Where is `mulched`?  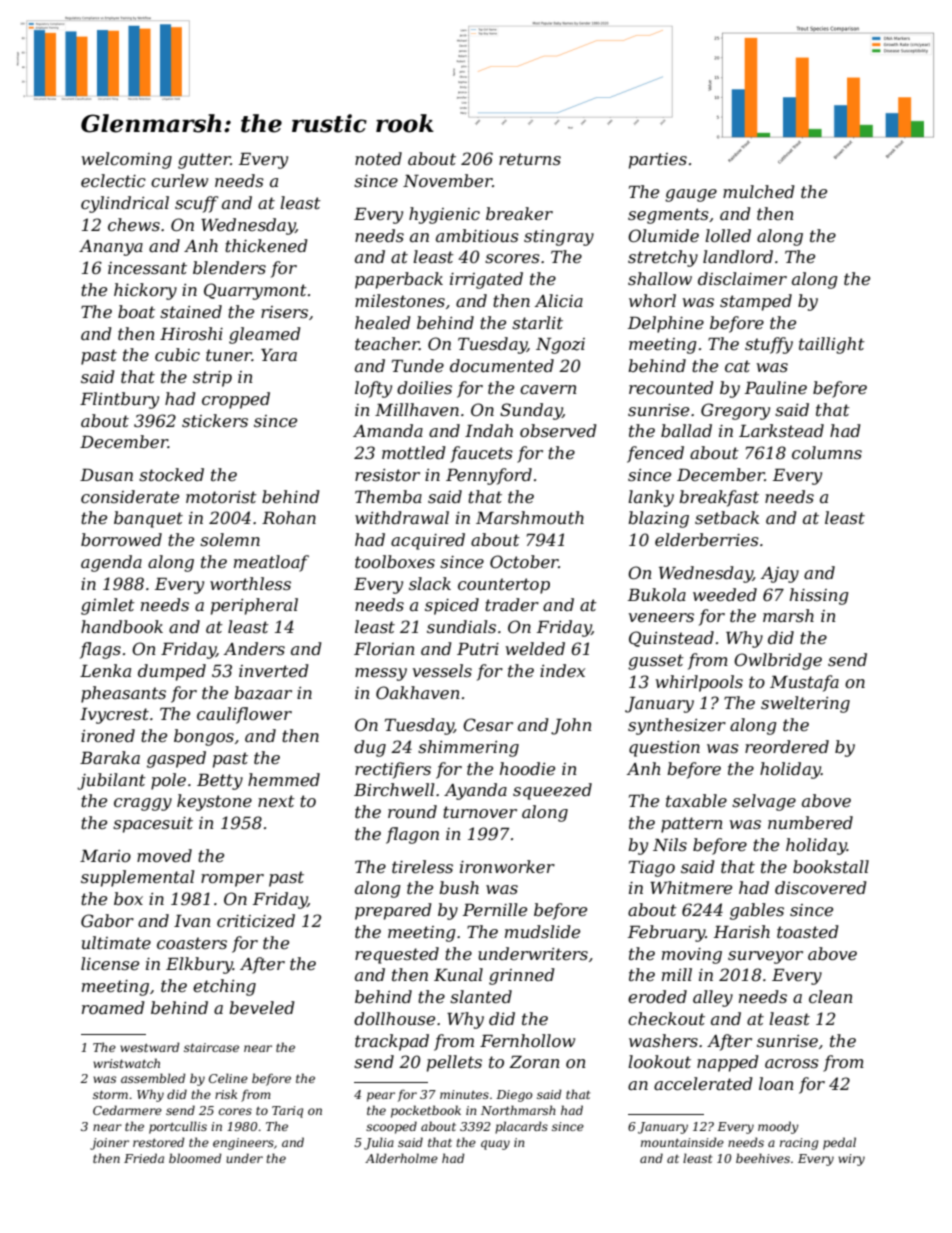
mulched is located at coordinates (759, 191).
